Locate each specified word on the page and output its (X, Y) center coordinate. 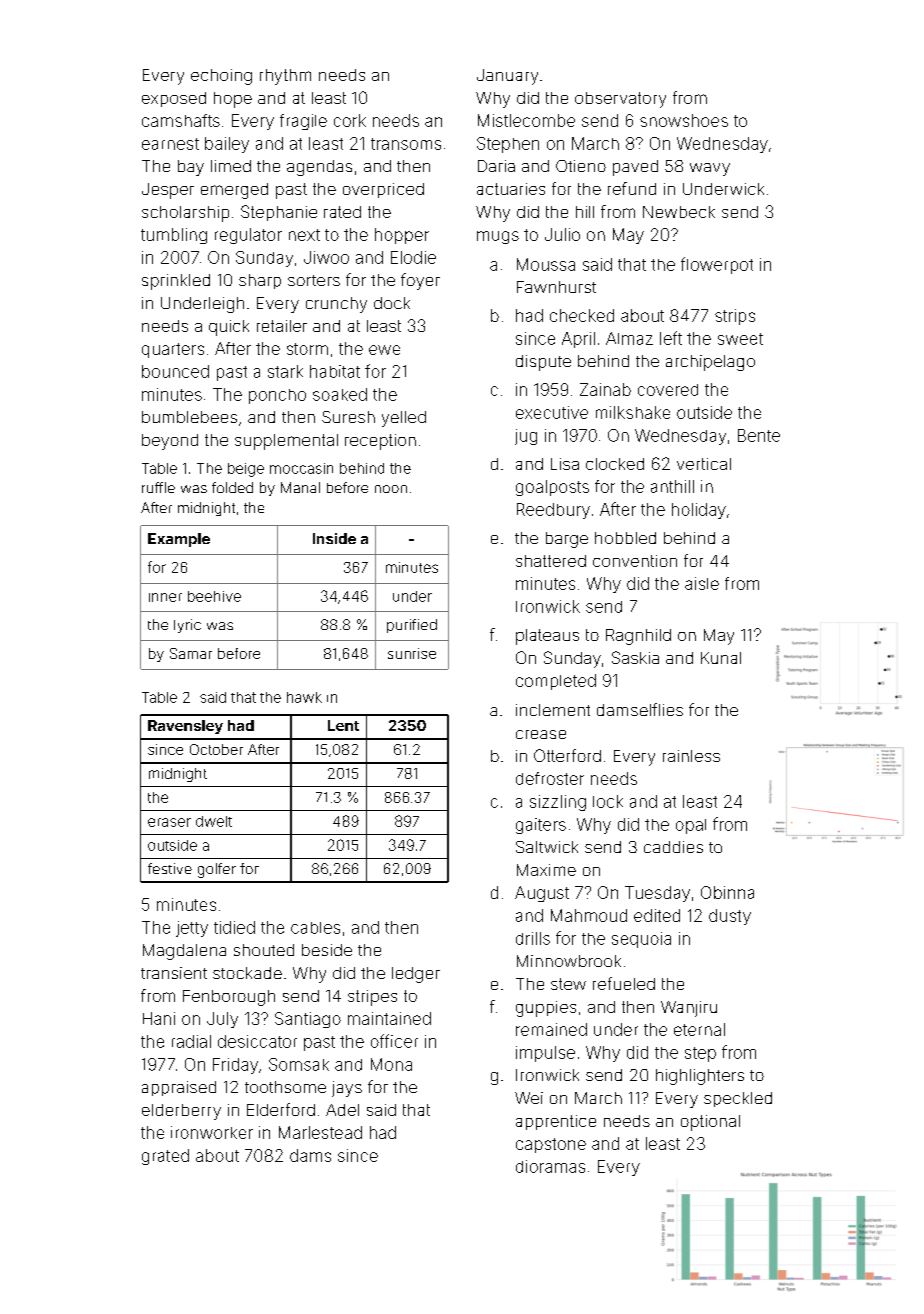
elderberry (181, 1112)
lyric (187, 626)
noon (391, 489)
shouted (264, 950)
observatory (620, 100)
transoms (406, 144)
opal (691, 826)
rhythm (285, 77)
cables (315, 928)
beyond (170, 442)
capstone (551, 1145)
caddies (673, 847)
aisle (702, 583)
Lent (343, 725)
